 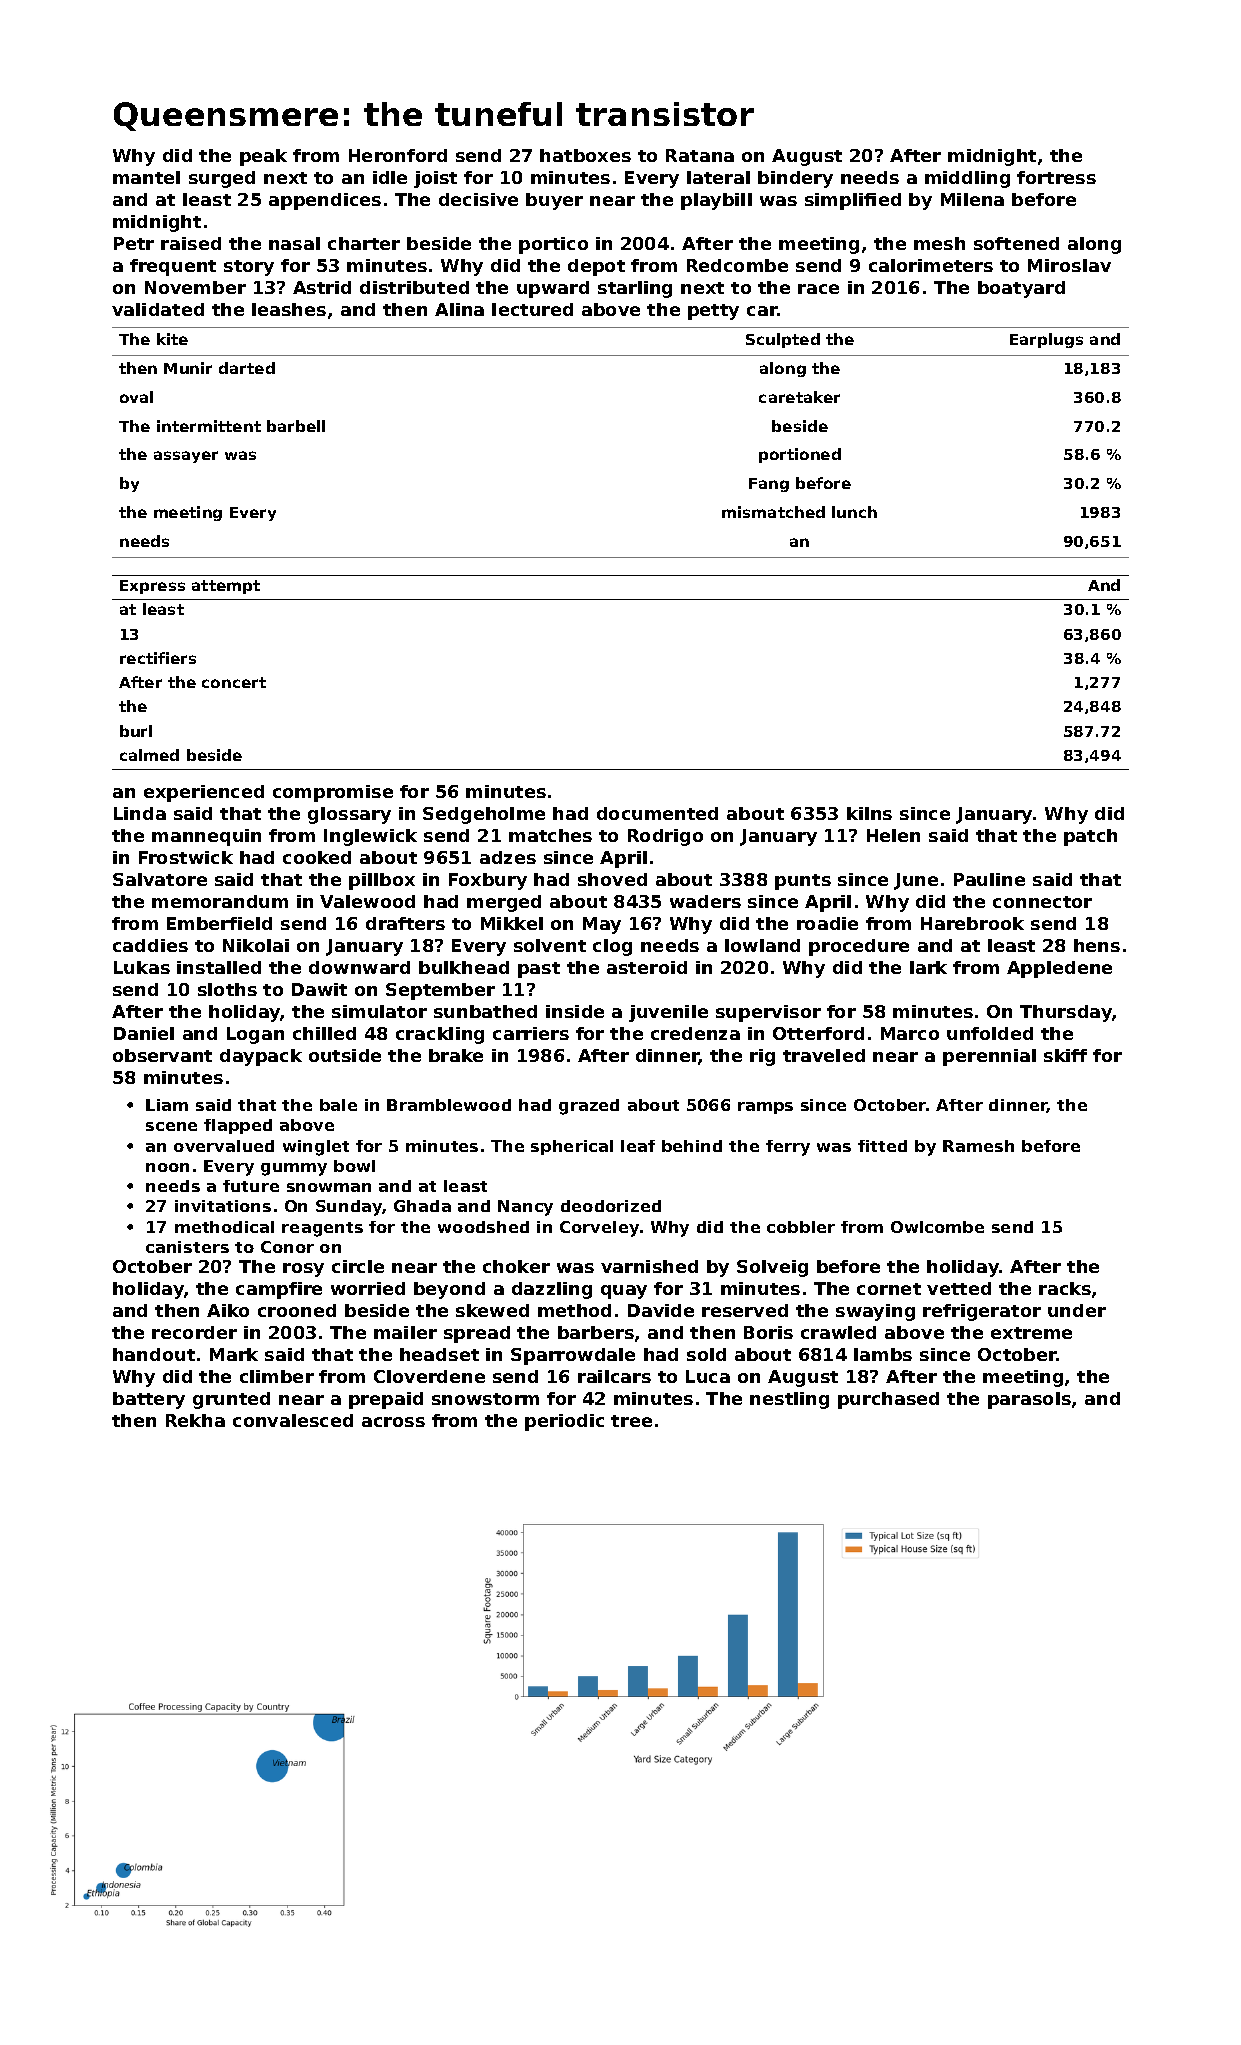 I want to click on Sedgeholme, so click(x=484, y=815).
